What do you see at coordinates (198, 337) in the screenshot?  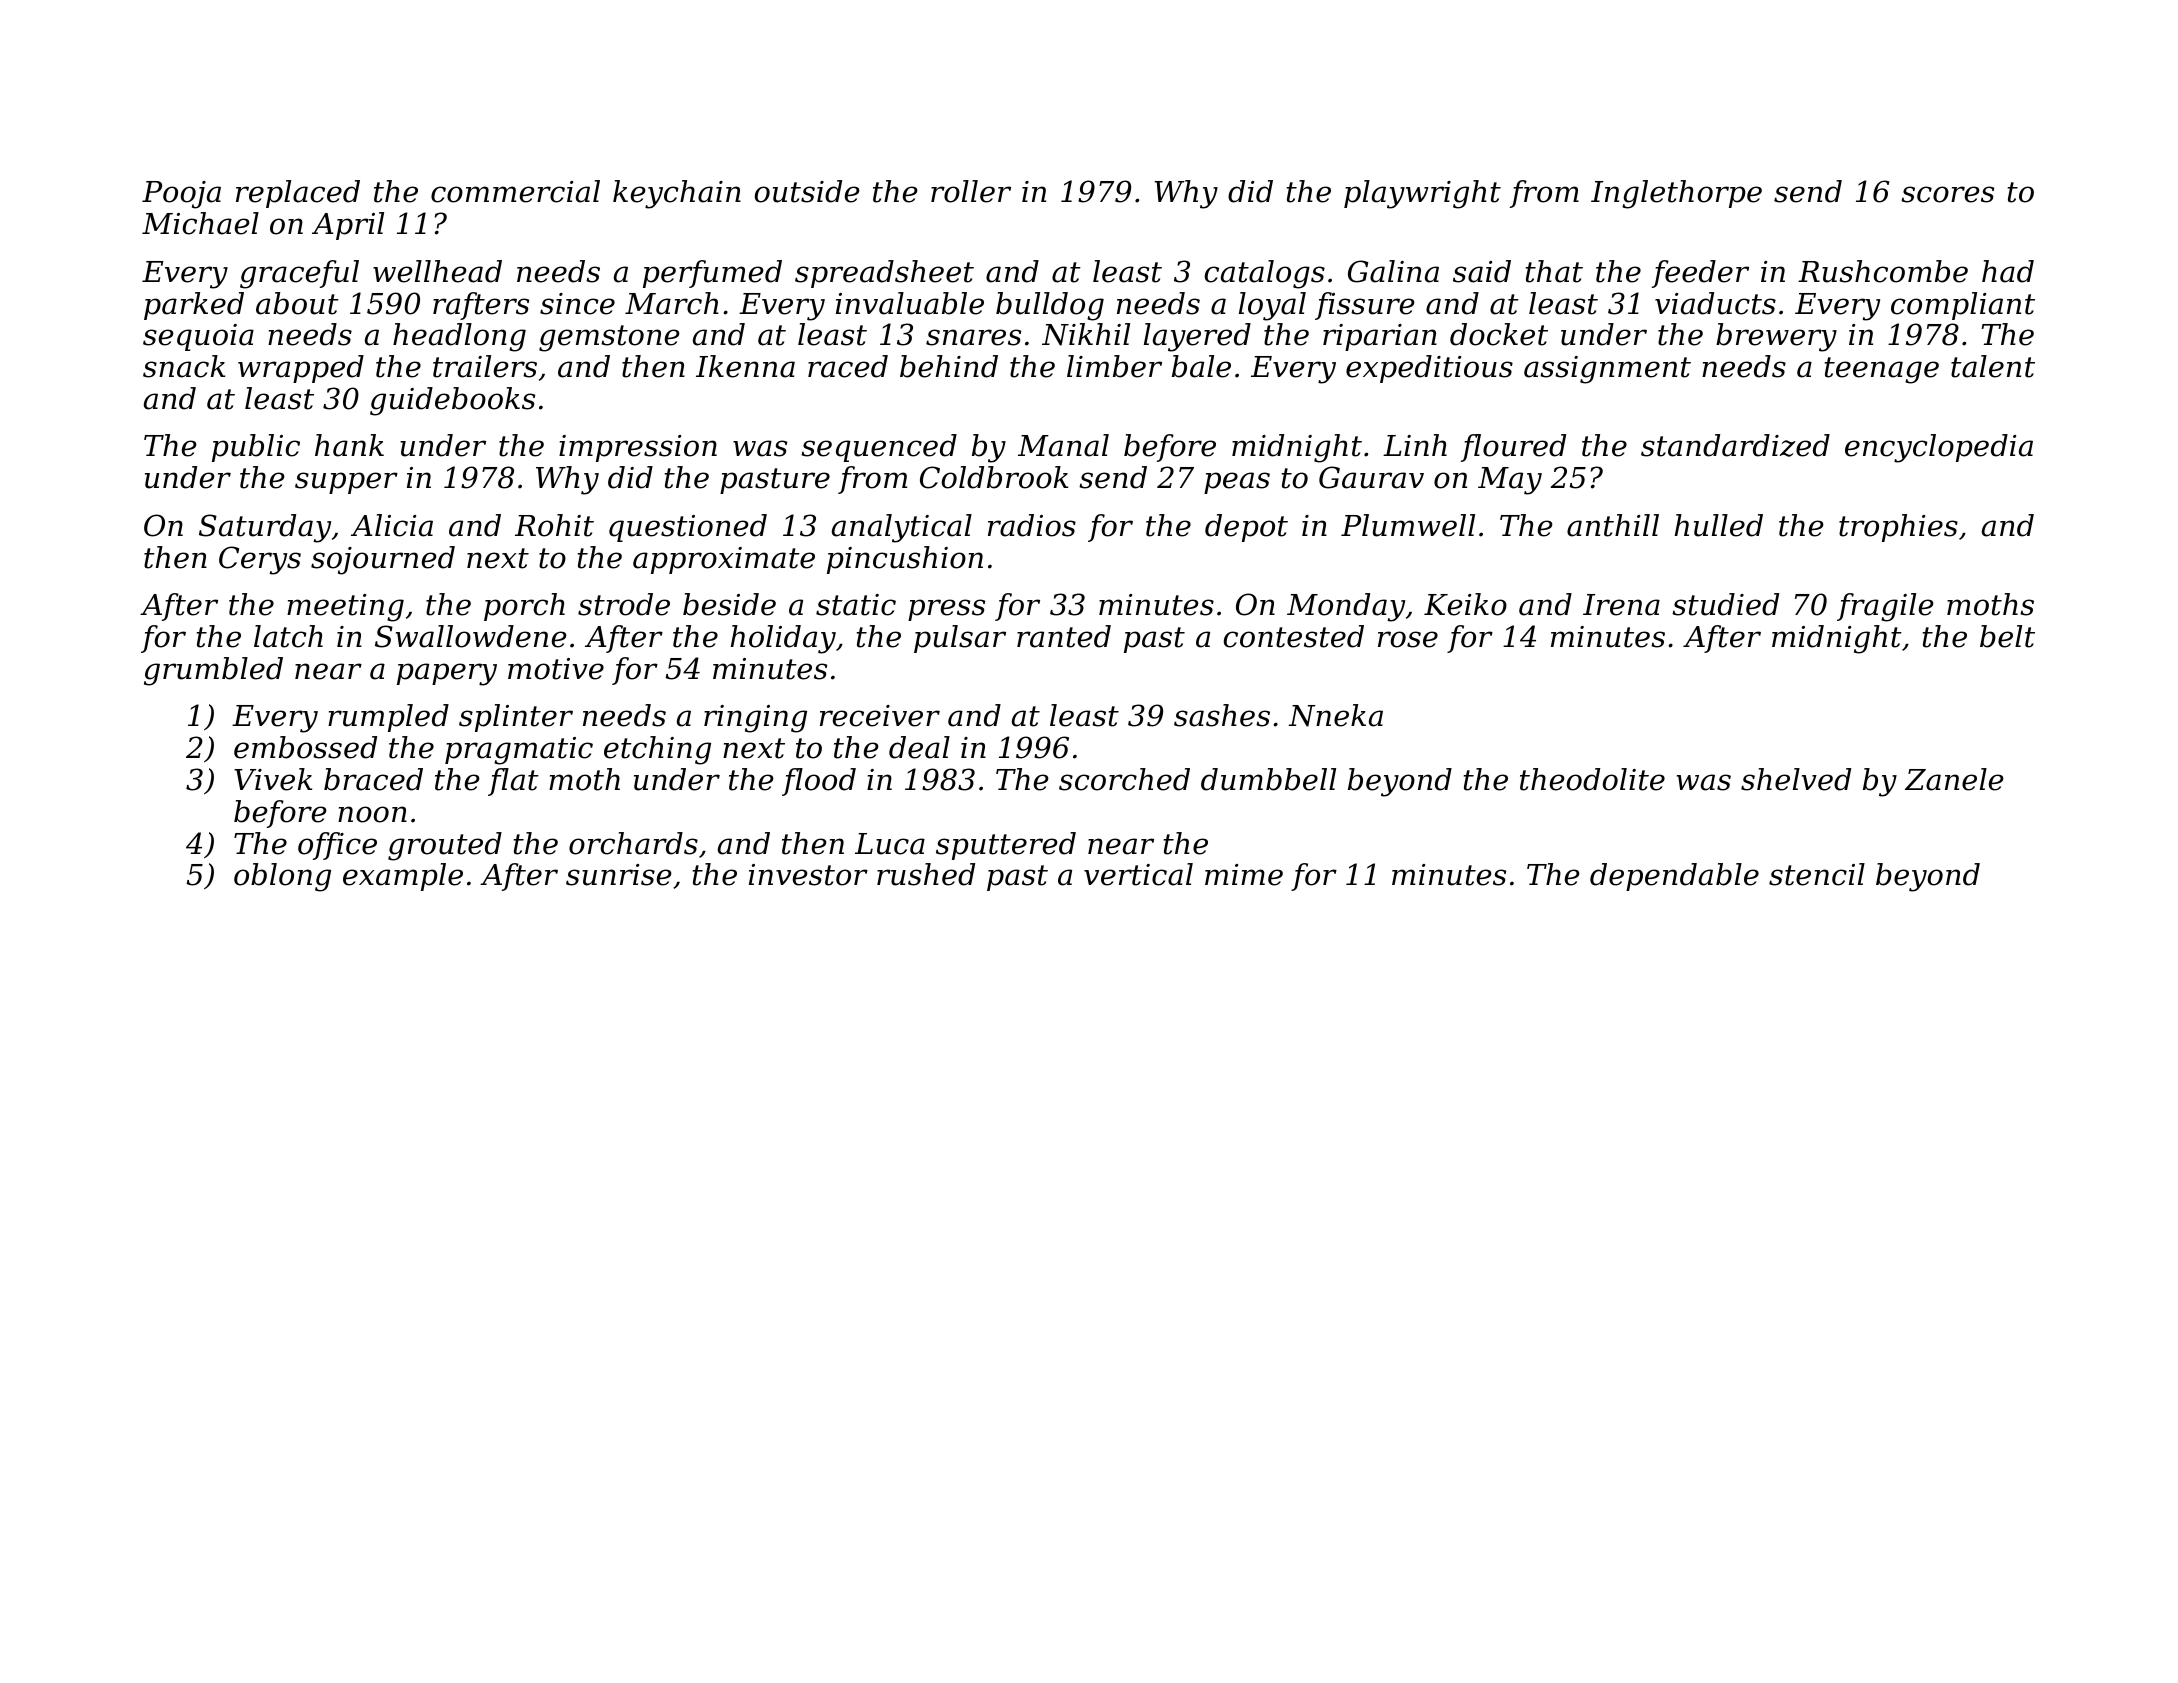 I see `sequoia` at bounding box center [198, 337].
